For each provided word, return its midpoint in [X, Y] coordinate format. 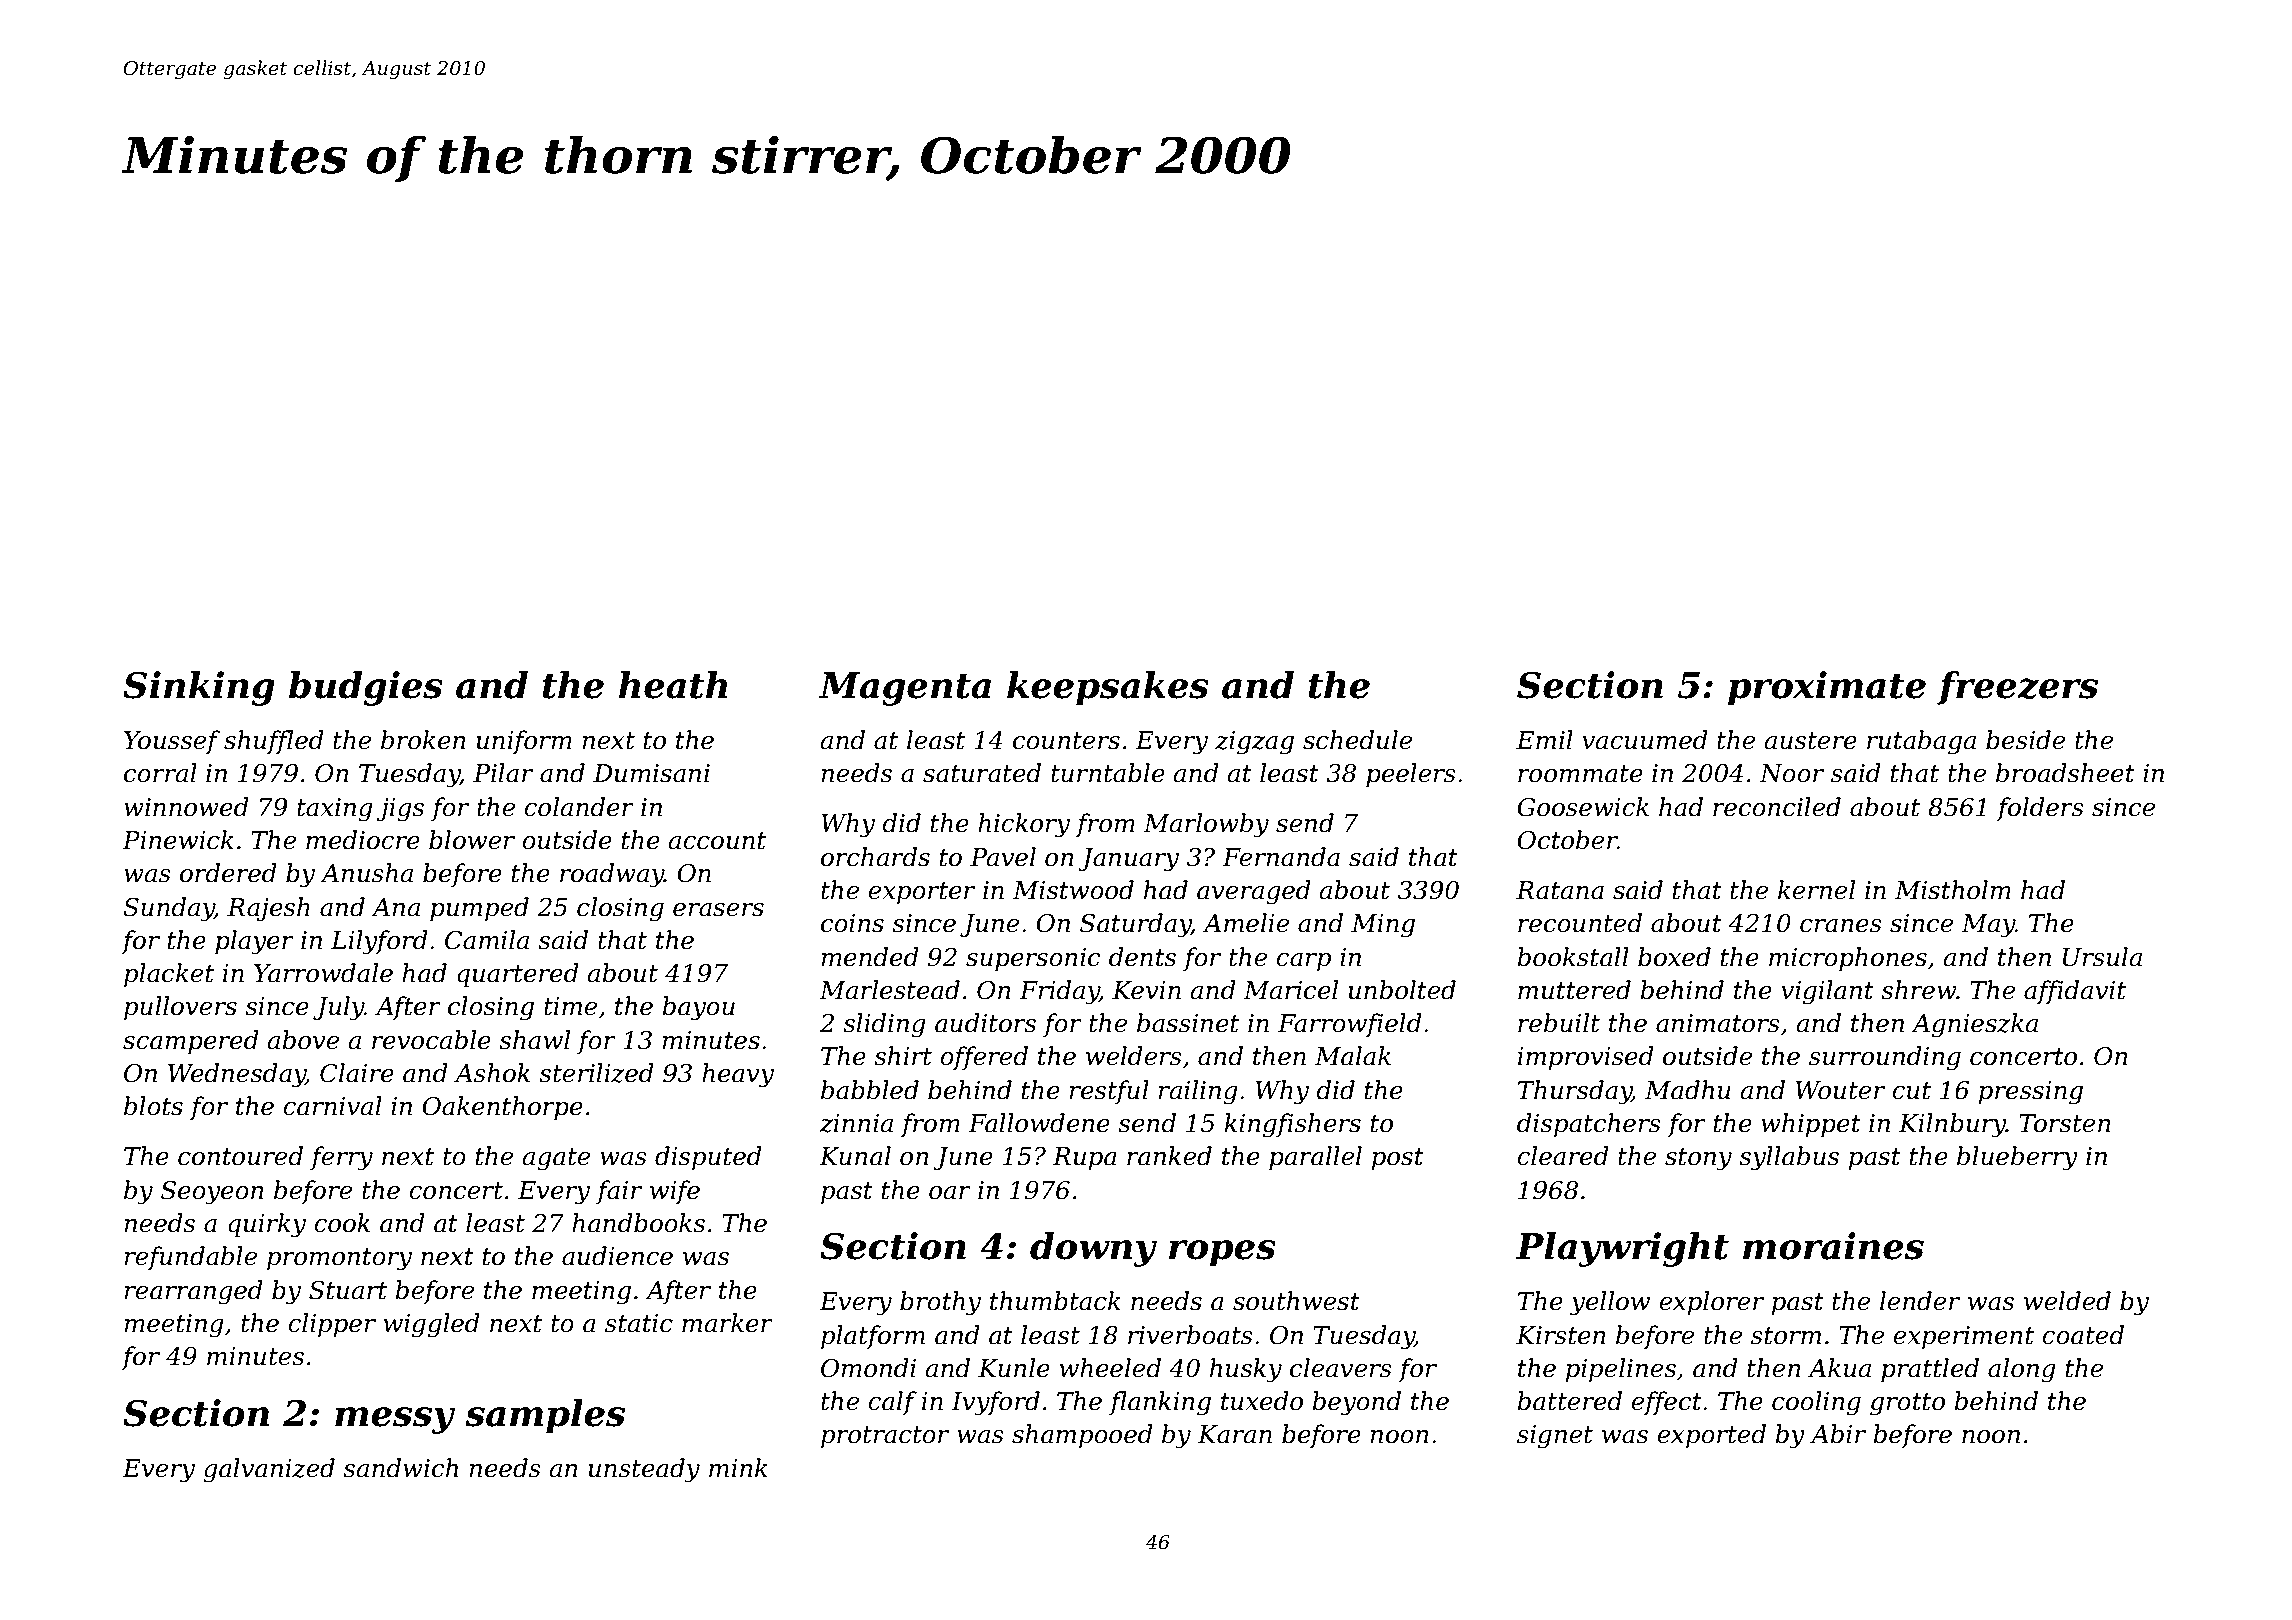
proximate [1827, 688]
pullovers [180, 1008]
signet [1555, 1437]
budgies [366, 688]
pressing [2030, 1093]
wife [675, 1192]
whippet [1811, 1125]
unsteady [644, 1470]
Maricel [1290, 990]
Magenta [905, 689]
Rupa [1085, 1158]
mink [738, 1467]
